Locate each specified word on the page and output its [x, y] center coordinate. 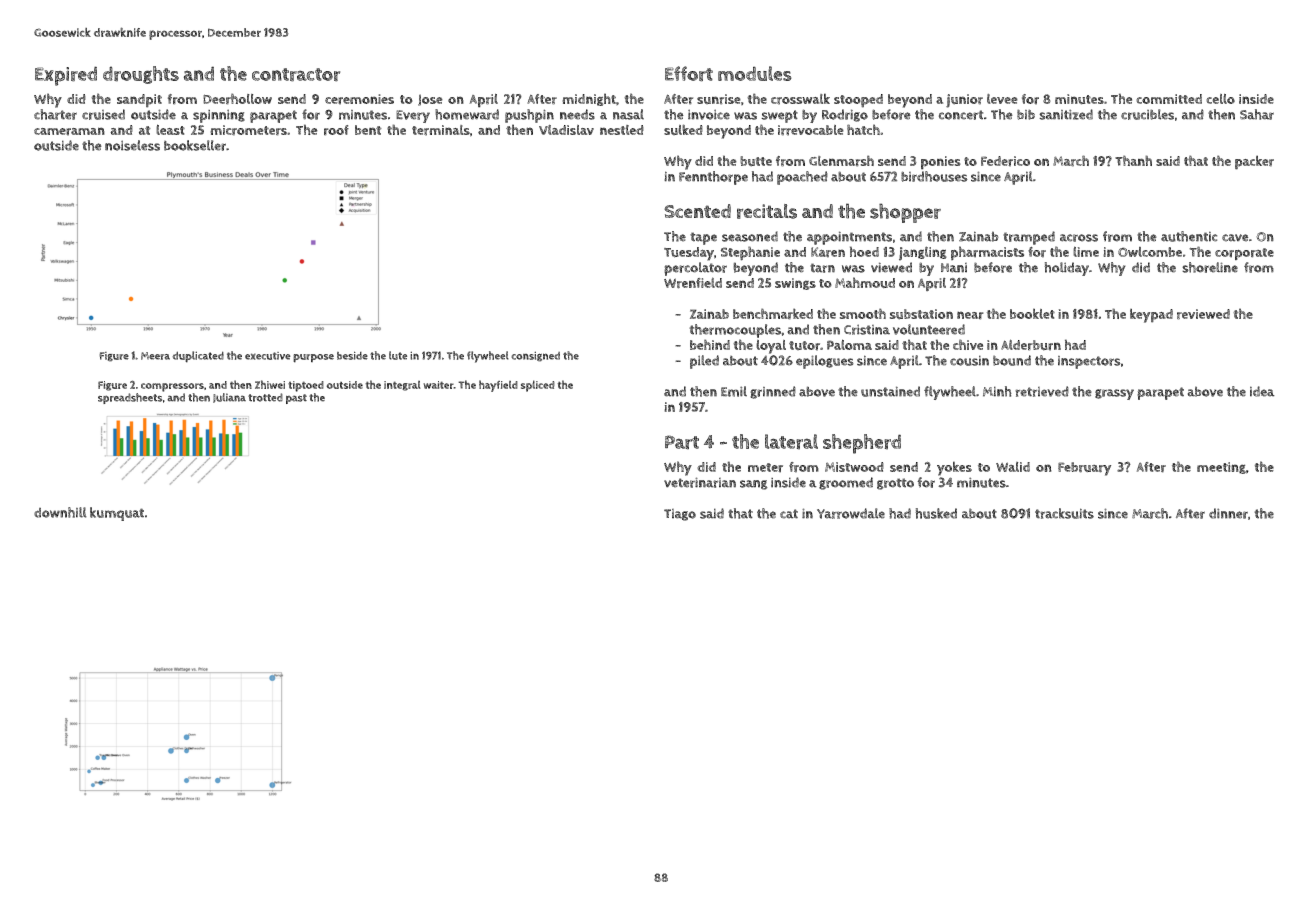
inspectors [1089, 362]
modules [755, 73]
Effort [689, 74]
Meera [155, 356]
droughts [141, 75]
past [296, 399]
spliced [538, 386]
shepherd [862, 444]
